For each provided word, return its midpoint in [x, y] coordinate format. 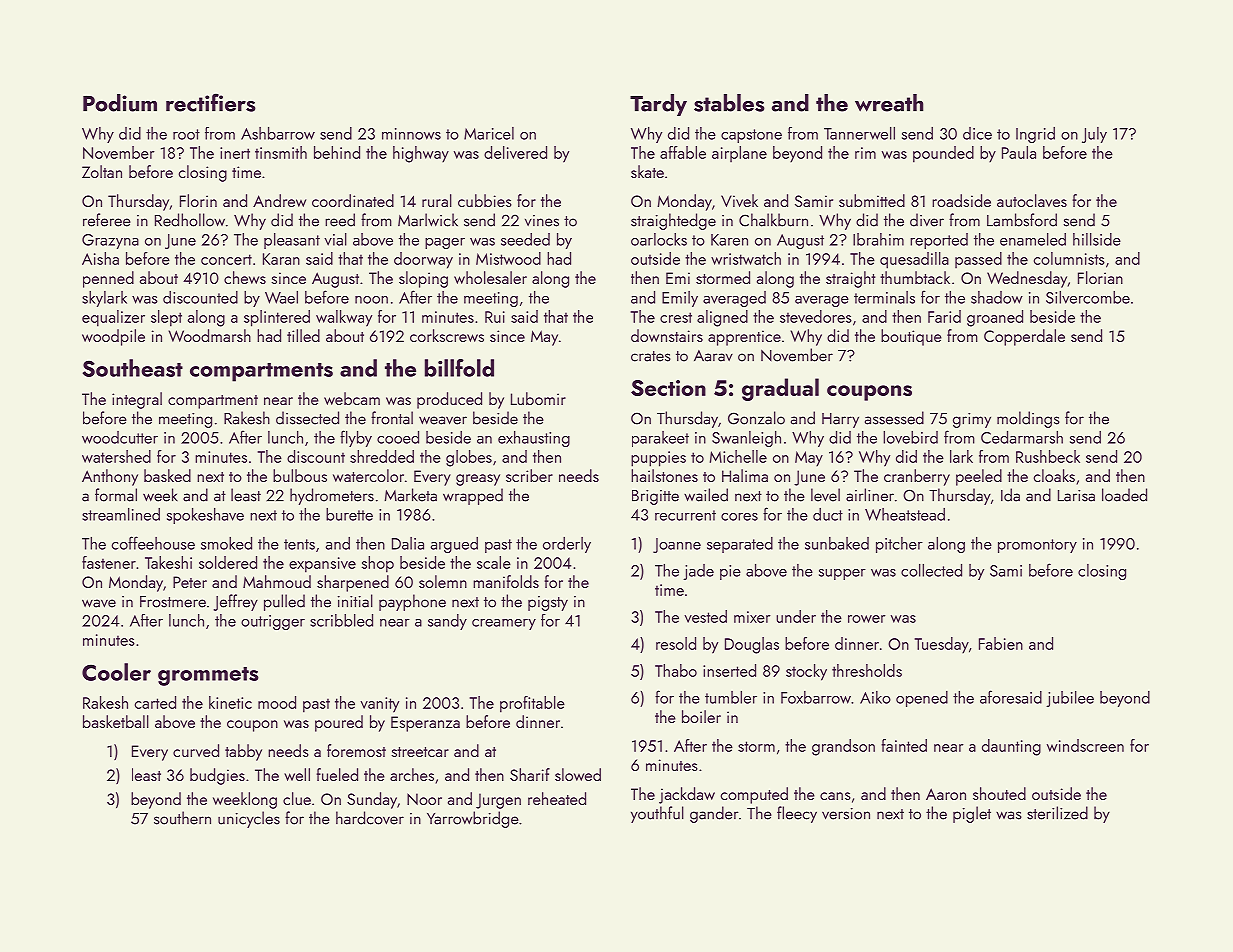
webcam [352, 398]
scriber [529, 475]
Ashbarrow [278, 133]
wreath [889, 103]
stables [729, 103]
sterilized [1057, 813]
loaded [1124, 495]
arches [412, 774]
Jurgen [498, 801]
